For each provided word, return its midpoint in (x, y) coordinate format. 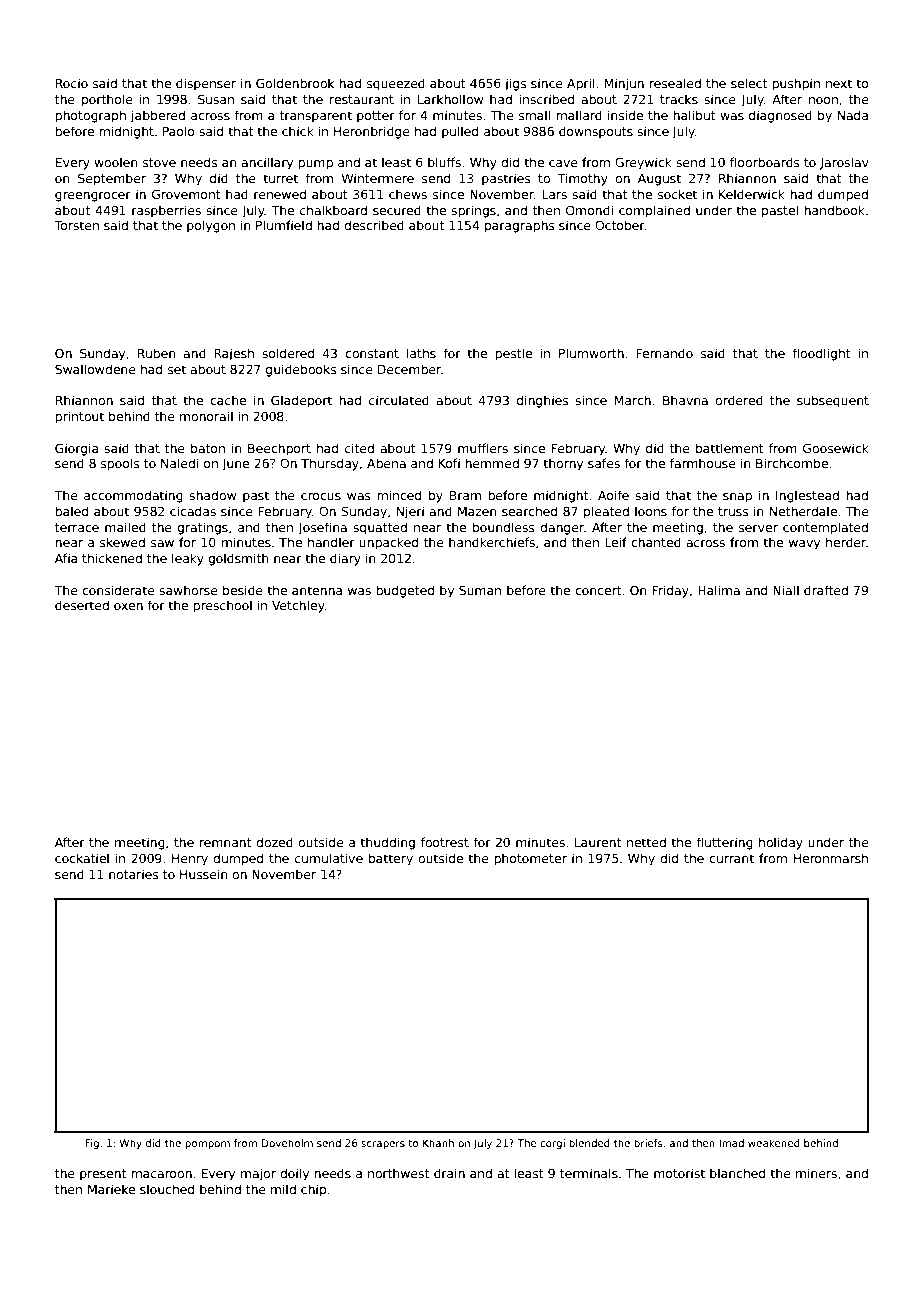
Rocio (72, 83)
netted (646, 842)
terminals (589, 1173)
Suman (480, 590)
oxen (128, 606)
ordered (739, 400)
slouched (167, 1189)
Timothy (582, 179)
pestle (513, 354)
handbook (834, 210)
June (235, 465)
